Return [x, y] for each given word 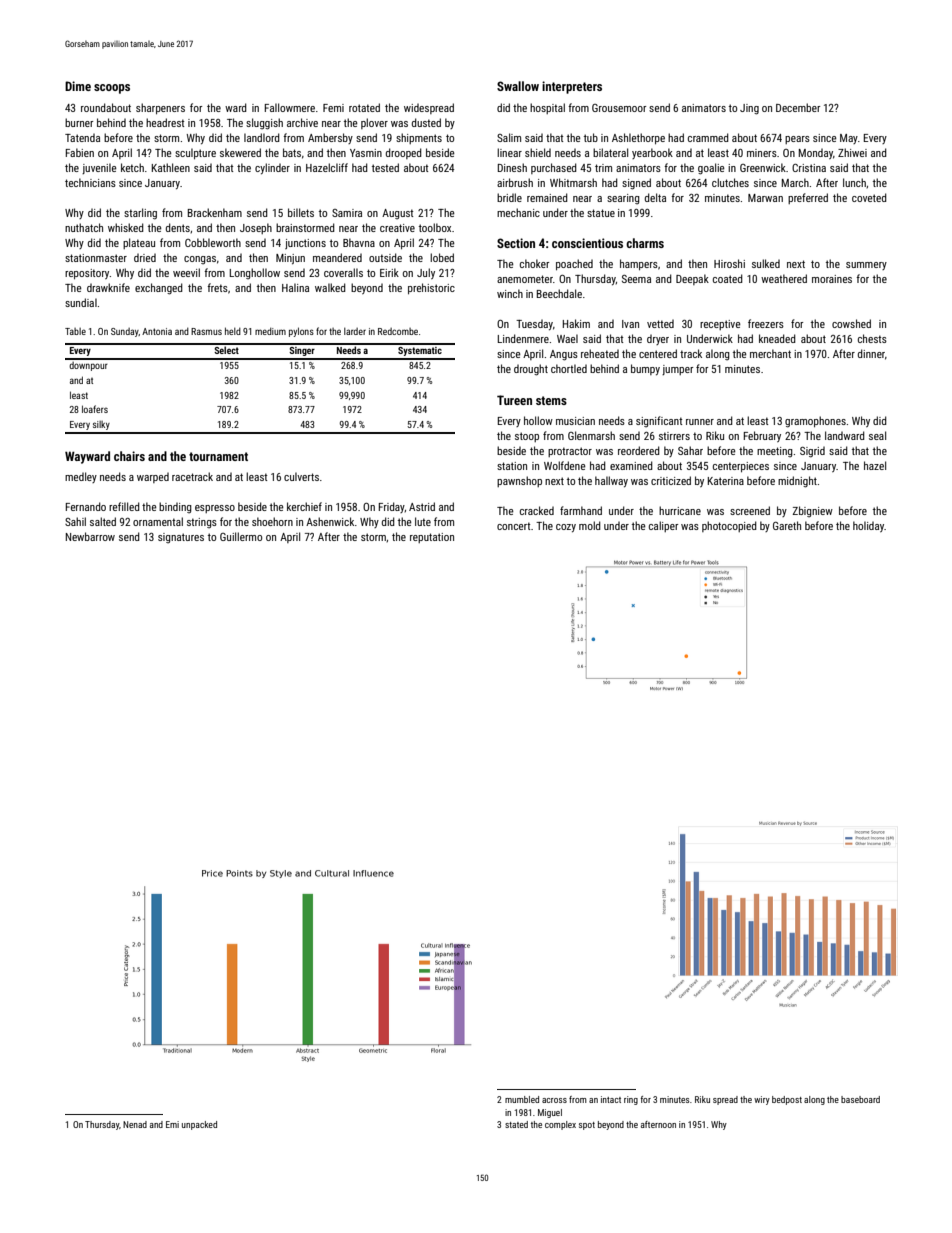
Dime [78, 86]
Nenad [135, 1124]
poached [574, 264]
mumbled [522, 1099]
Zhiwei [852, 152]
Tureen [514, 400]
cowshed [851, 323]
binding [175, 507]
